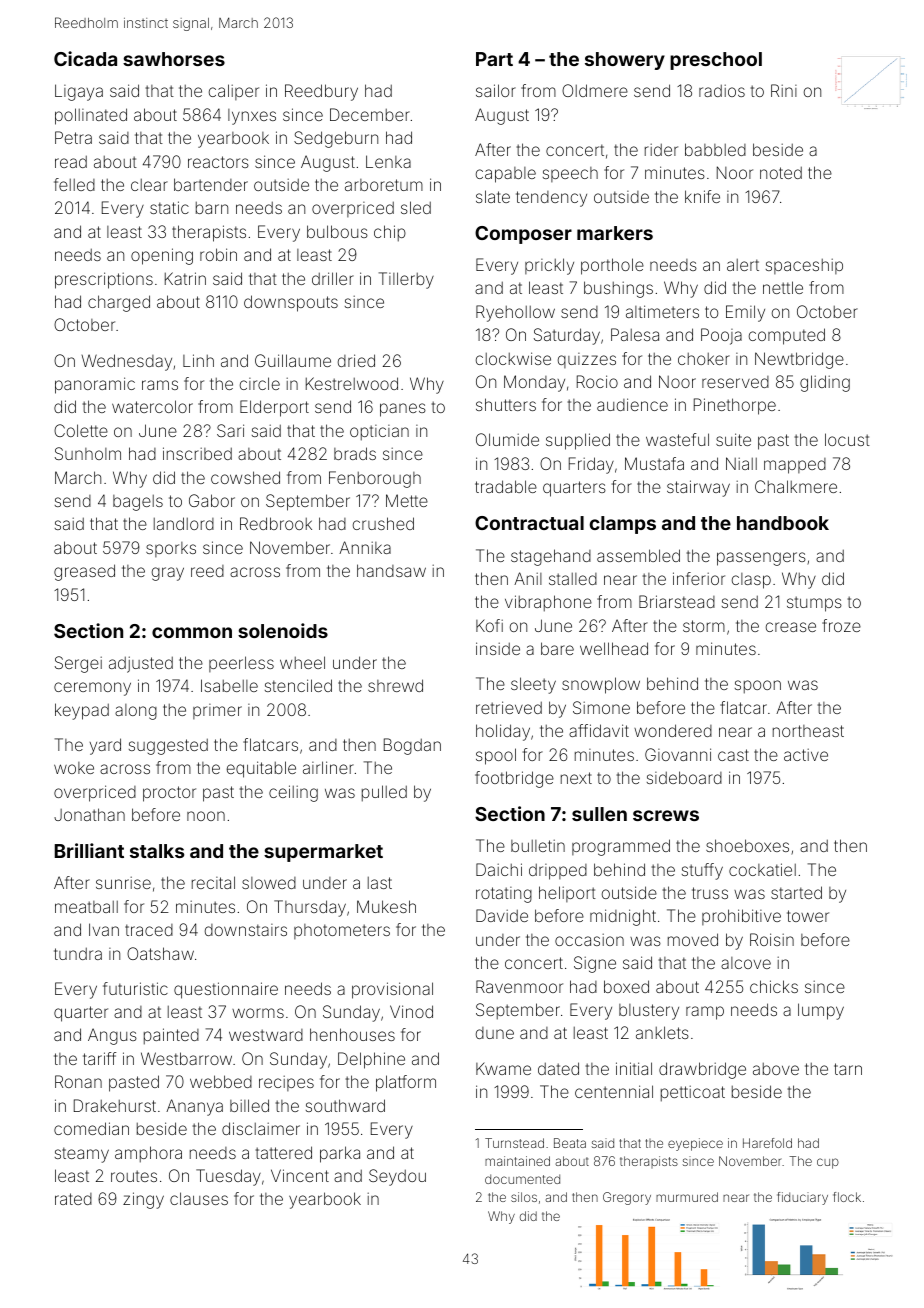 This document has height=1308, width=924. I want to click on fiduciary, so click(802, 1198).
